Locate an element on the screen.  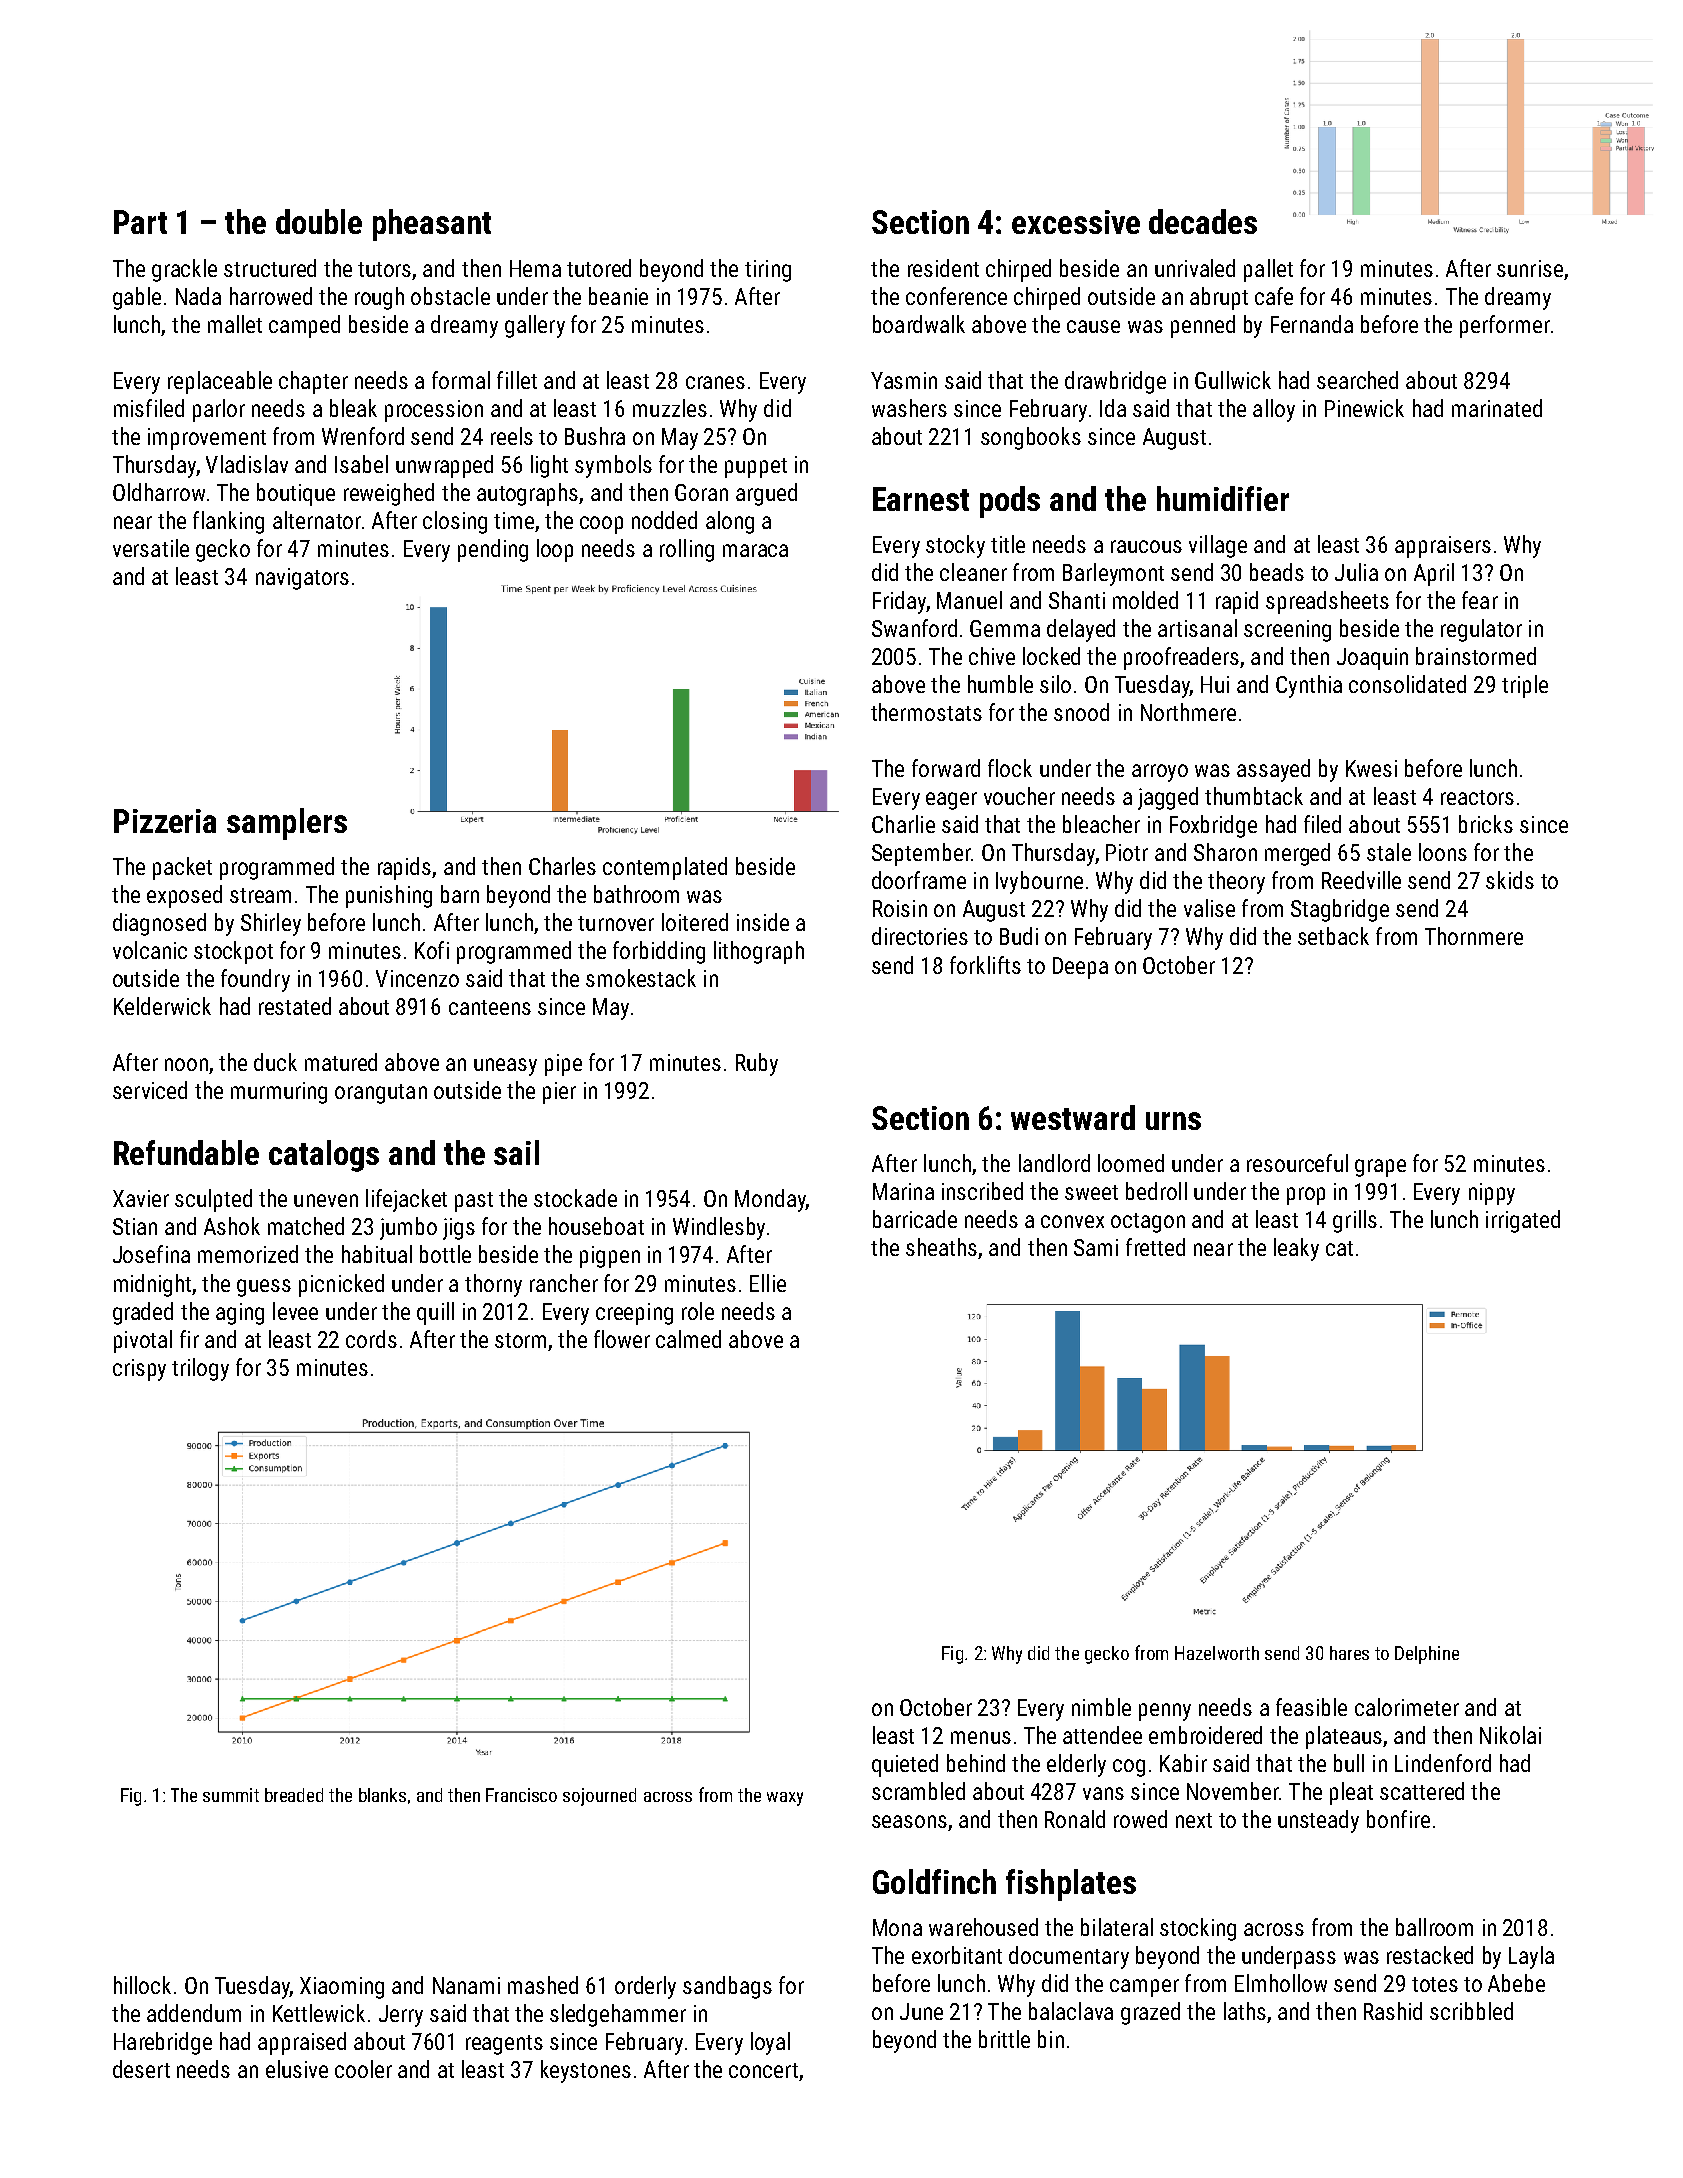
Hazelworth is located at coordinates (1217, 1653).
